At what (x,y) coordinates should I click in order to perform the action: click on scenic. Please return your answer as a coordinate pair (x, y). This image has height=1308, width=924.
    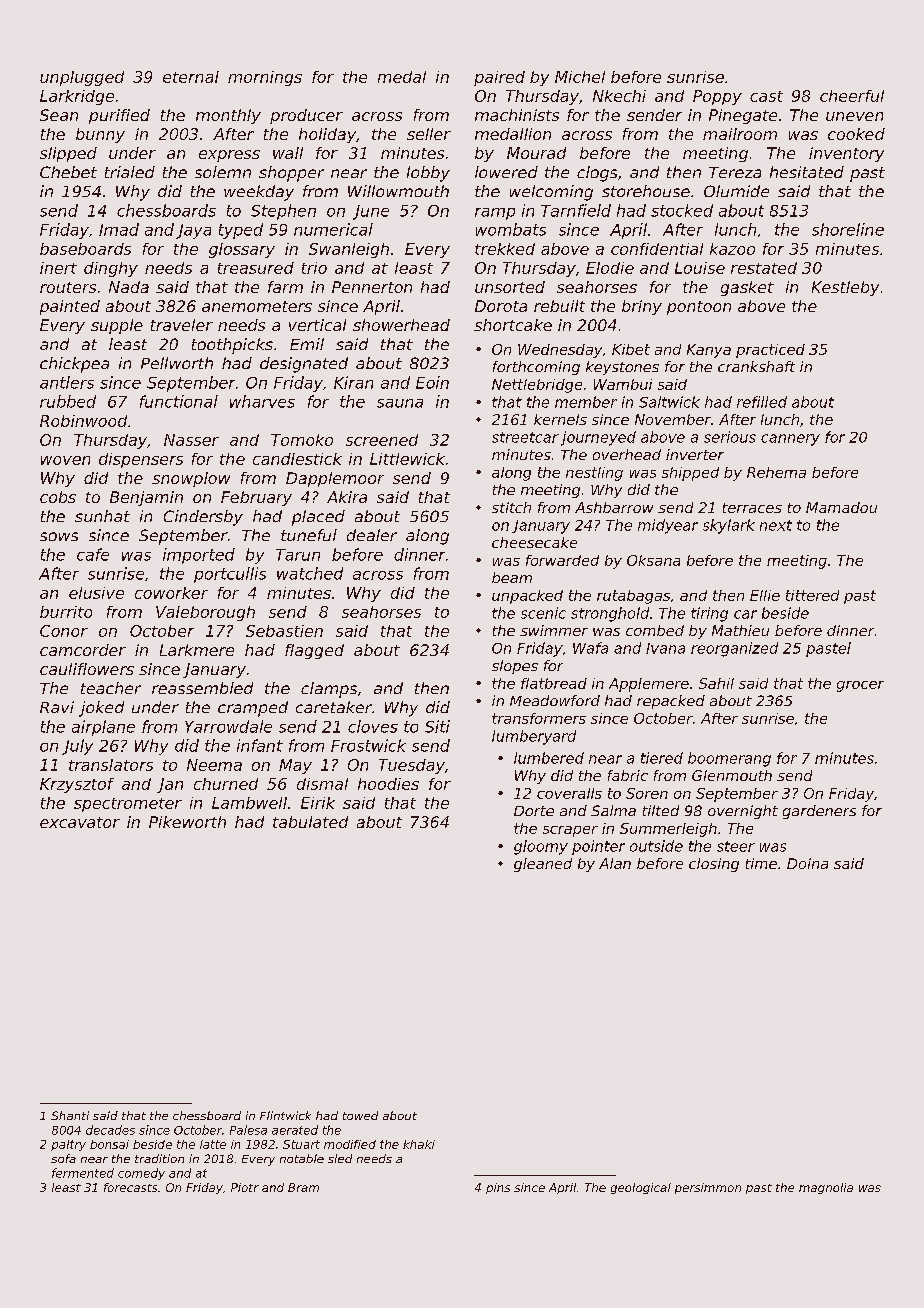
    Looking at the image, I should click on (543, 613).
